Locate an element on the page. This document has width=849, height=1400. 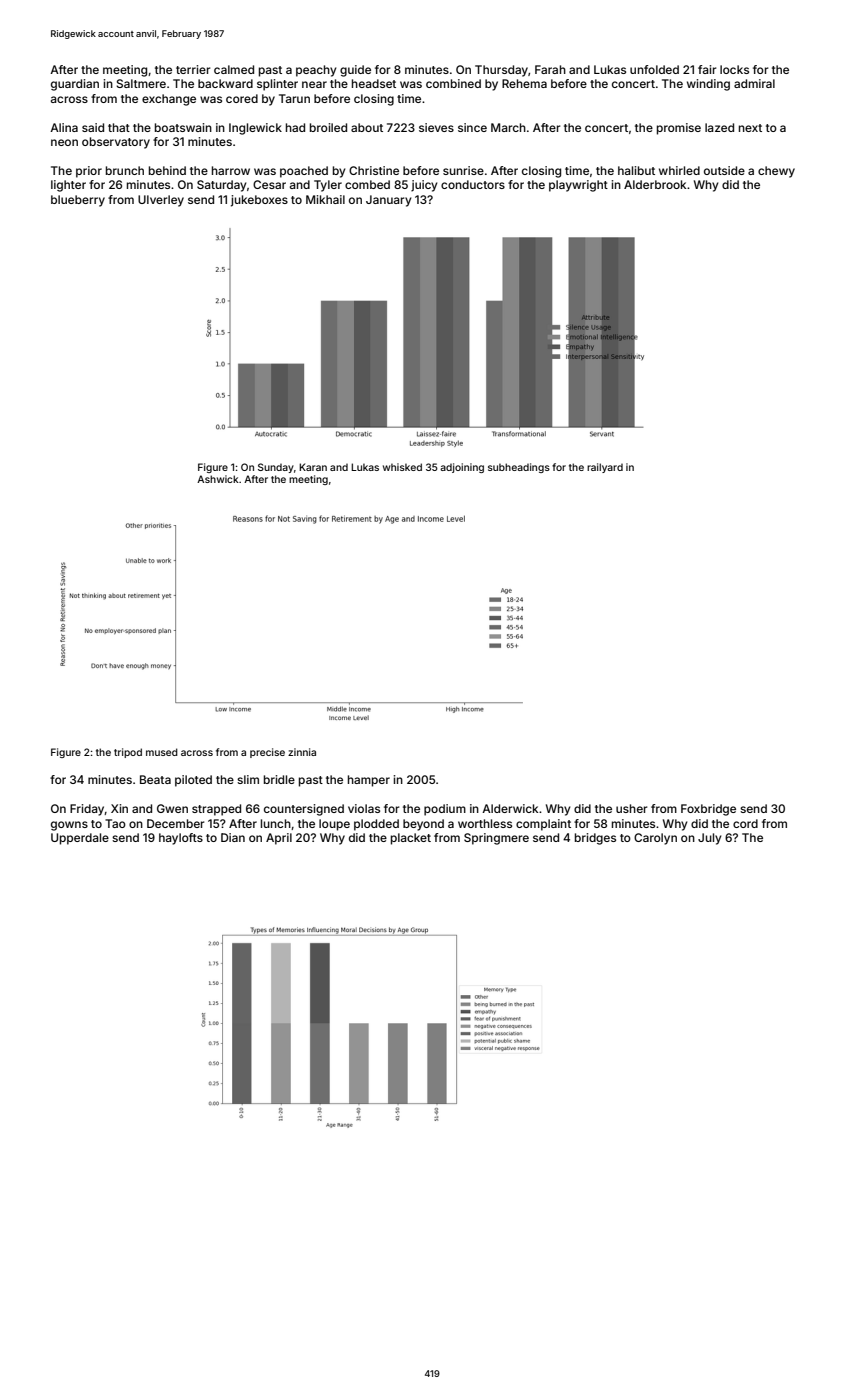
bridges is located at coordinates (595, 839).
